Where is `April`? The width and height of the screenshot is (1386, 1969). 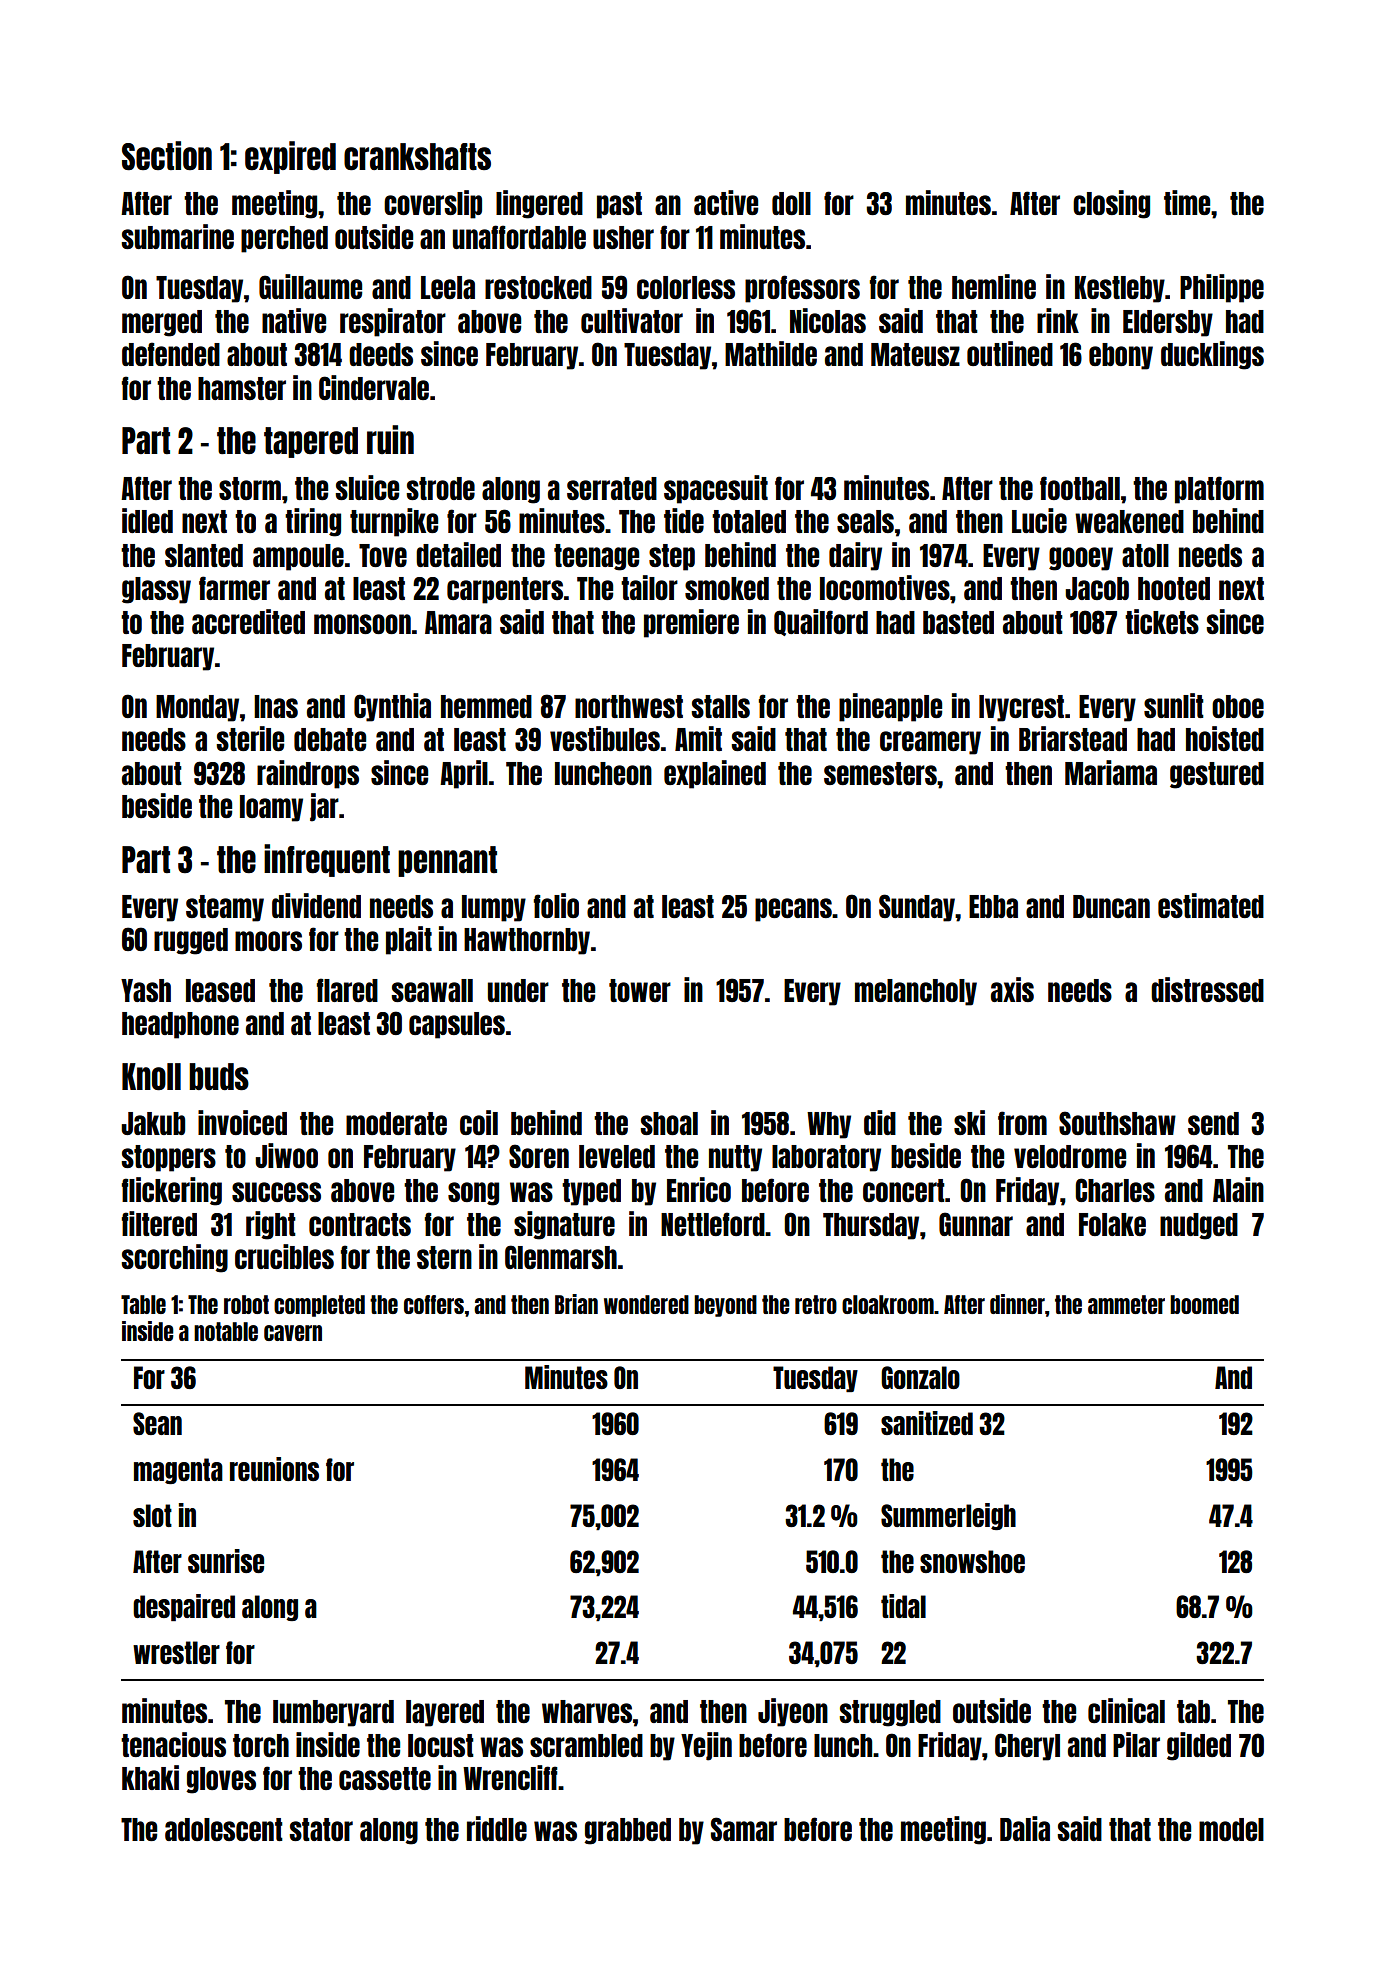
April is located at coordinates (464, 774).
